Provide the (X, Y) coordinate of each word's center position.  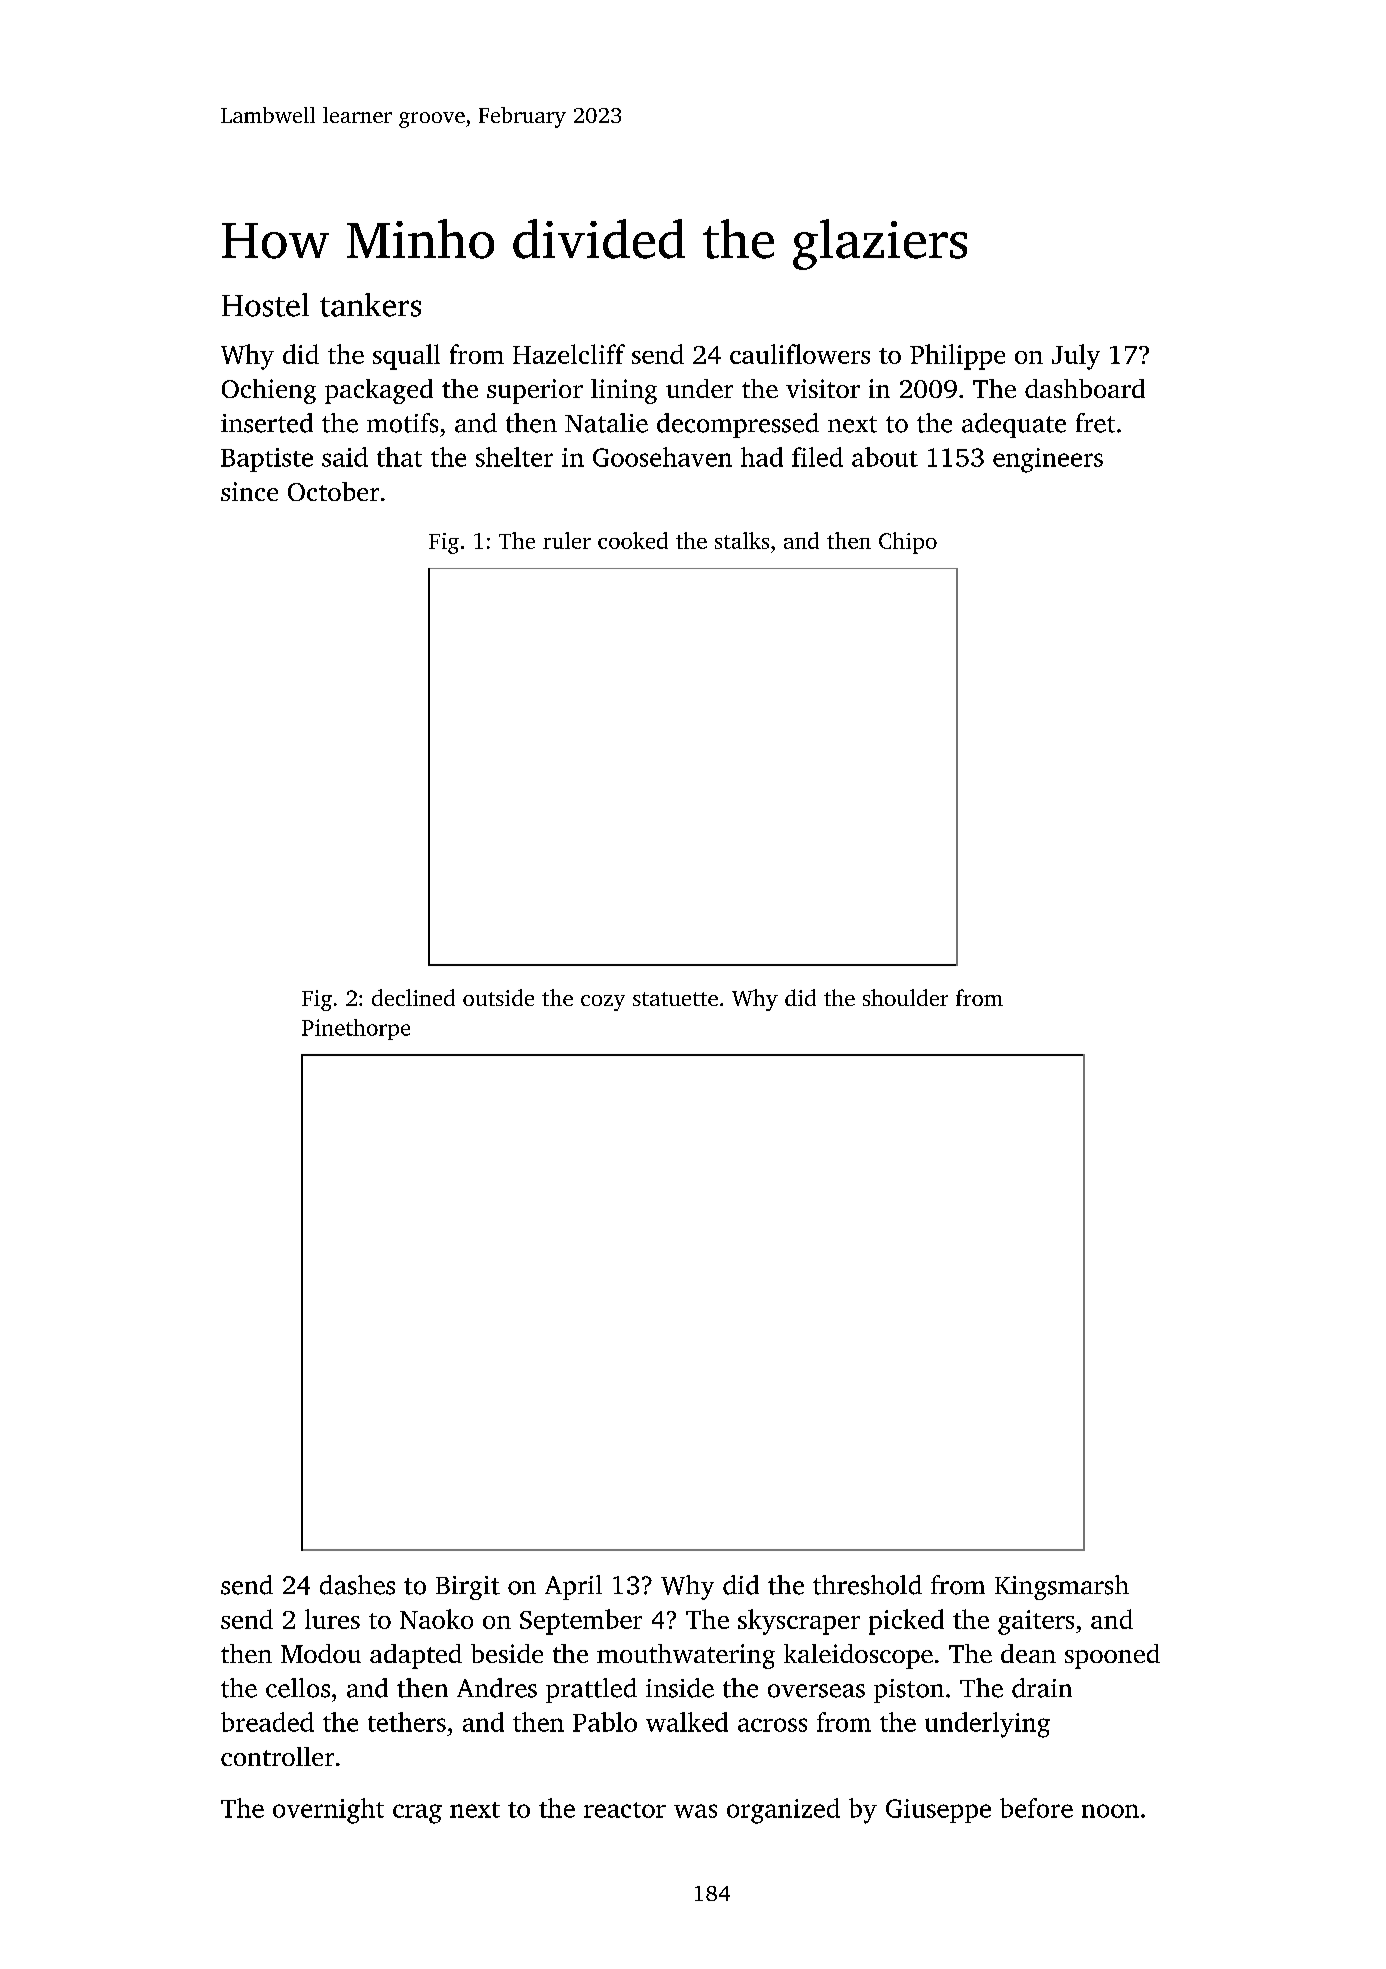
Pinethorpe (356, 1029)
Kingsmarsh (1062, 1587)
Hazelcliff (569, 354)
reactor (625, 1810)
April (573, 1587)
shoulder (905, 997)
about (885, 457)
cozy (603, 1003)
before (1036, 1808)
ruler (567, 540)
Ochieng (269, 391)
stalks (742, 540)
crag (417, 1814)
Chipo (908, 543)
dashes (357, 1585)
